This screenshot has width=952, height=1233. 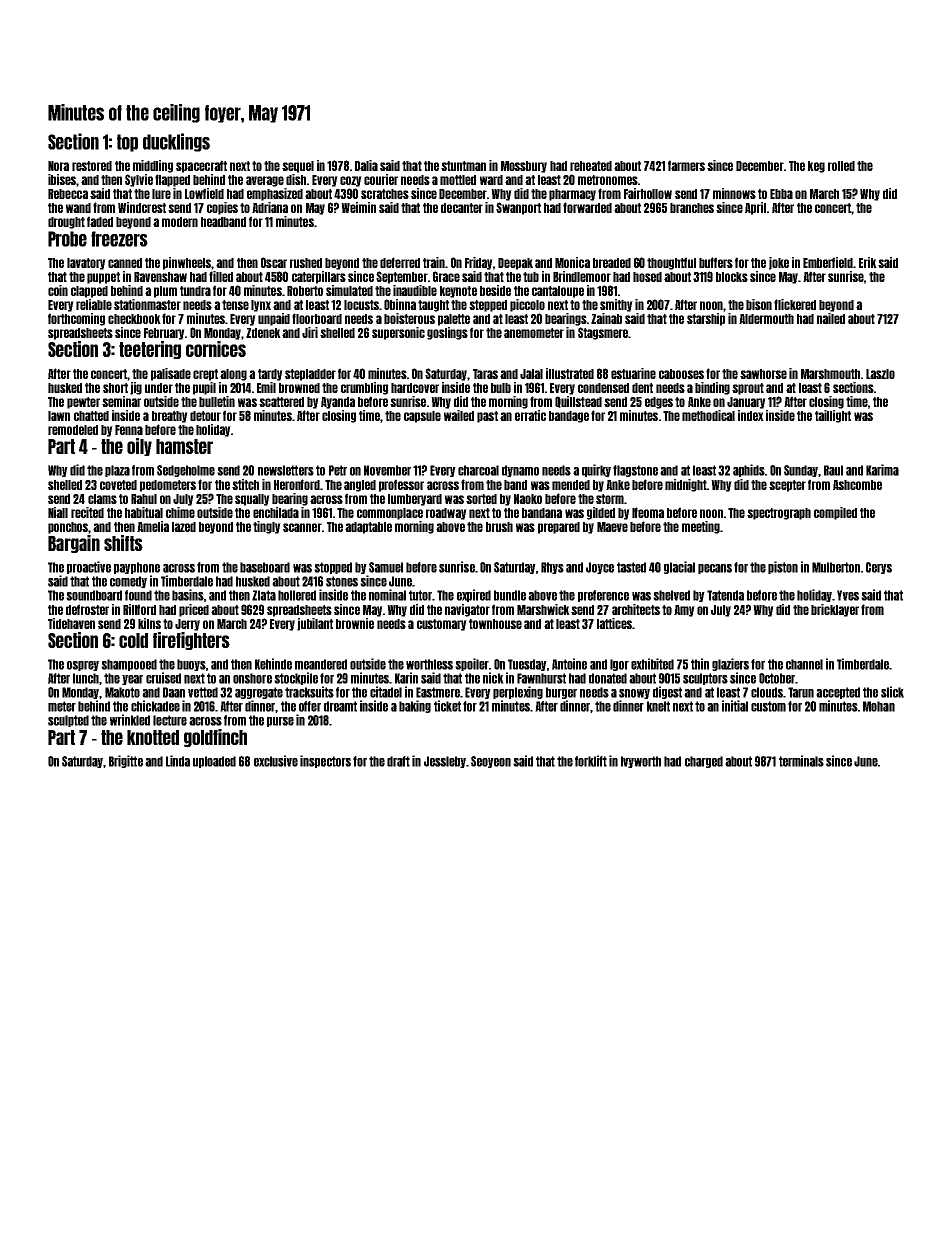 What do you see at coordinates (178, 761) in the screenshot?
I see `Linda` at bounding box center [178, 761].
